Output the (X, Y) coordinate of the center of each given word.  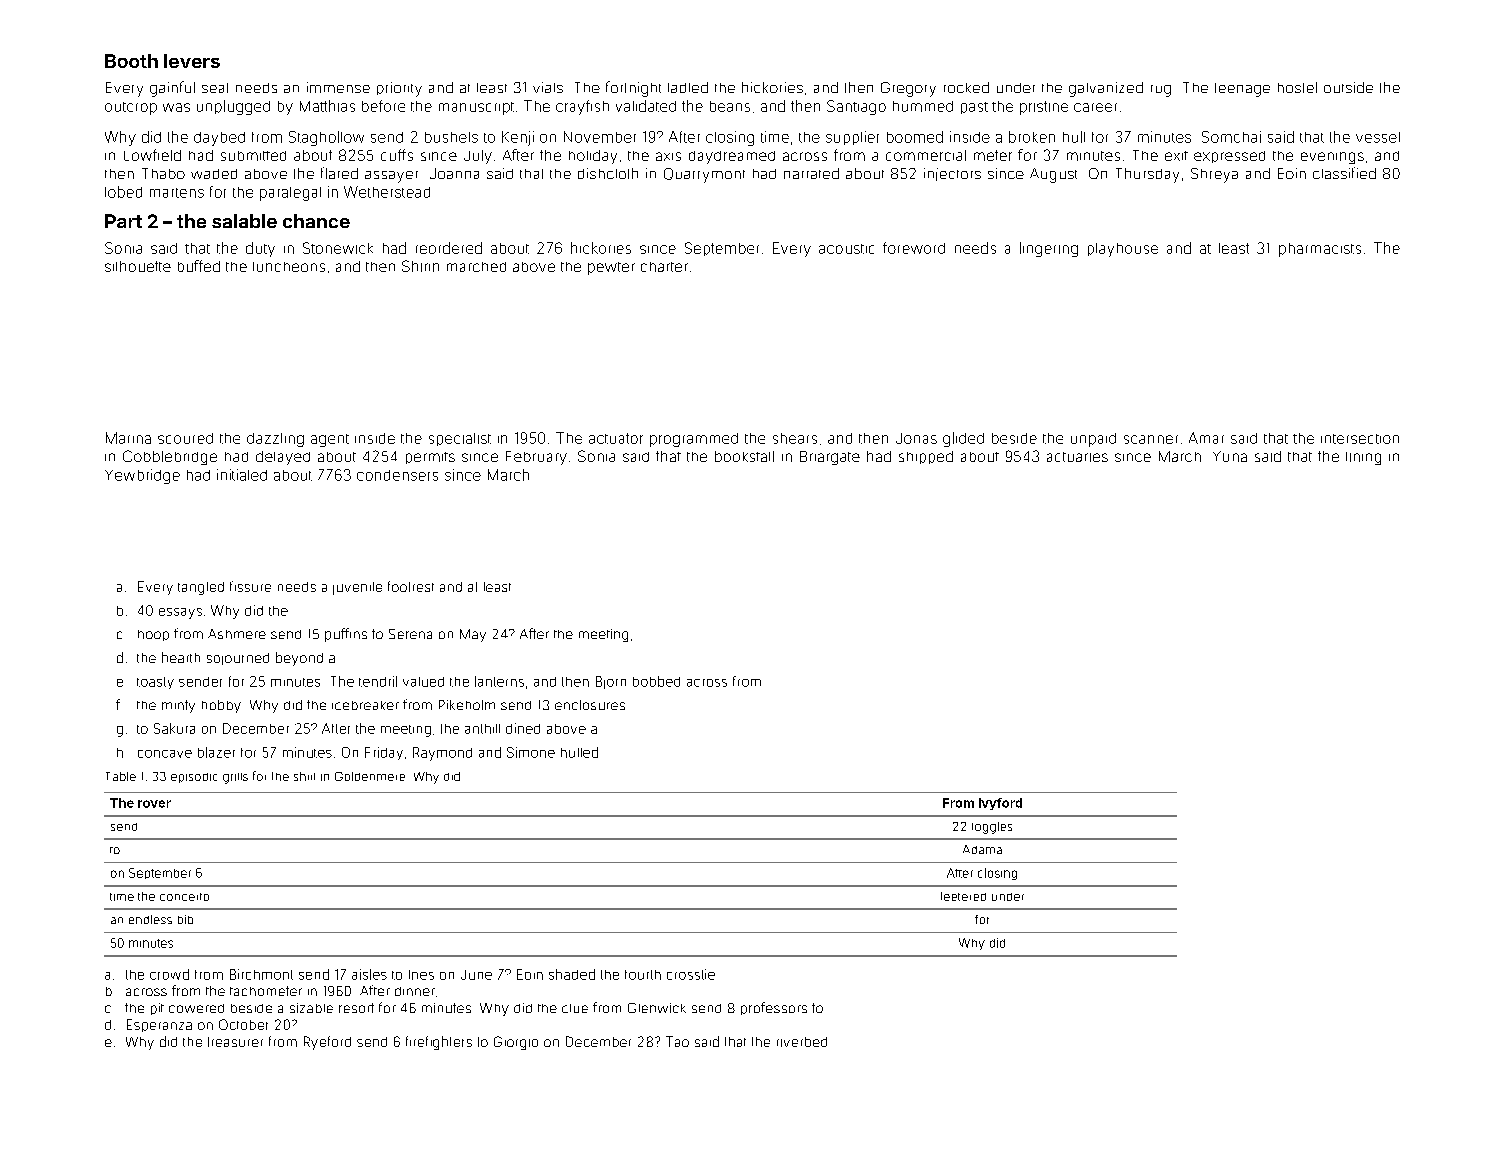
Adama (982, 849)
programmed (694, 440)
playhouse (1123, 250)
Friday (384, 753)
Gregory (908, 89)
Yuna (1230, 456)
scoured (185, 438)
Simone (531, 752)
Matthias (327, 106)
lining (1363, 458)
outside (1348, 87)
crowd (169, 974)
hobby (221, 706)
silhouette (138, 266)
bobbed (656, 681)
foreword (914, 248)
